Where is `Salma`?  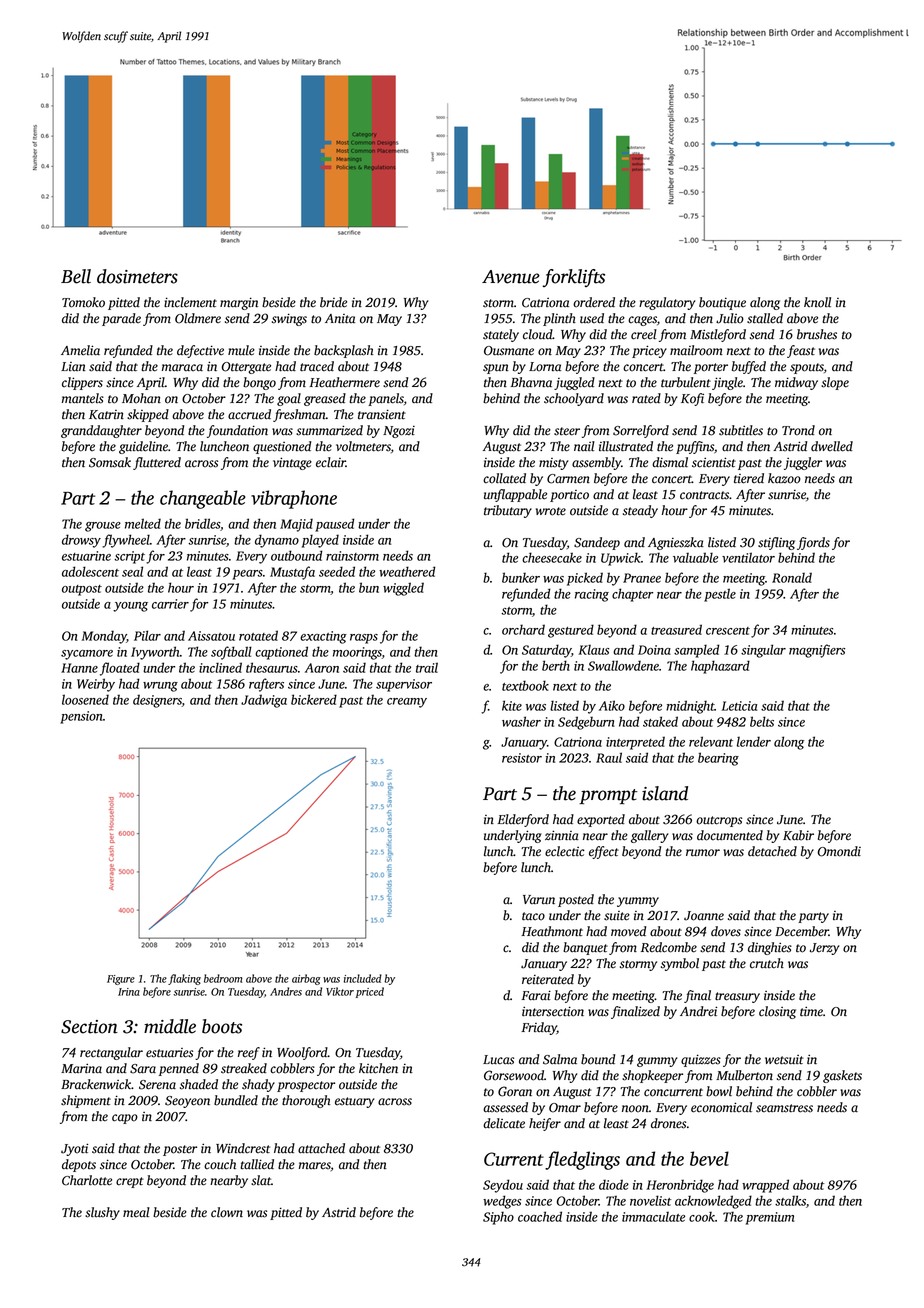
Salma is located at coordinates (560, 1059).
